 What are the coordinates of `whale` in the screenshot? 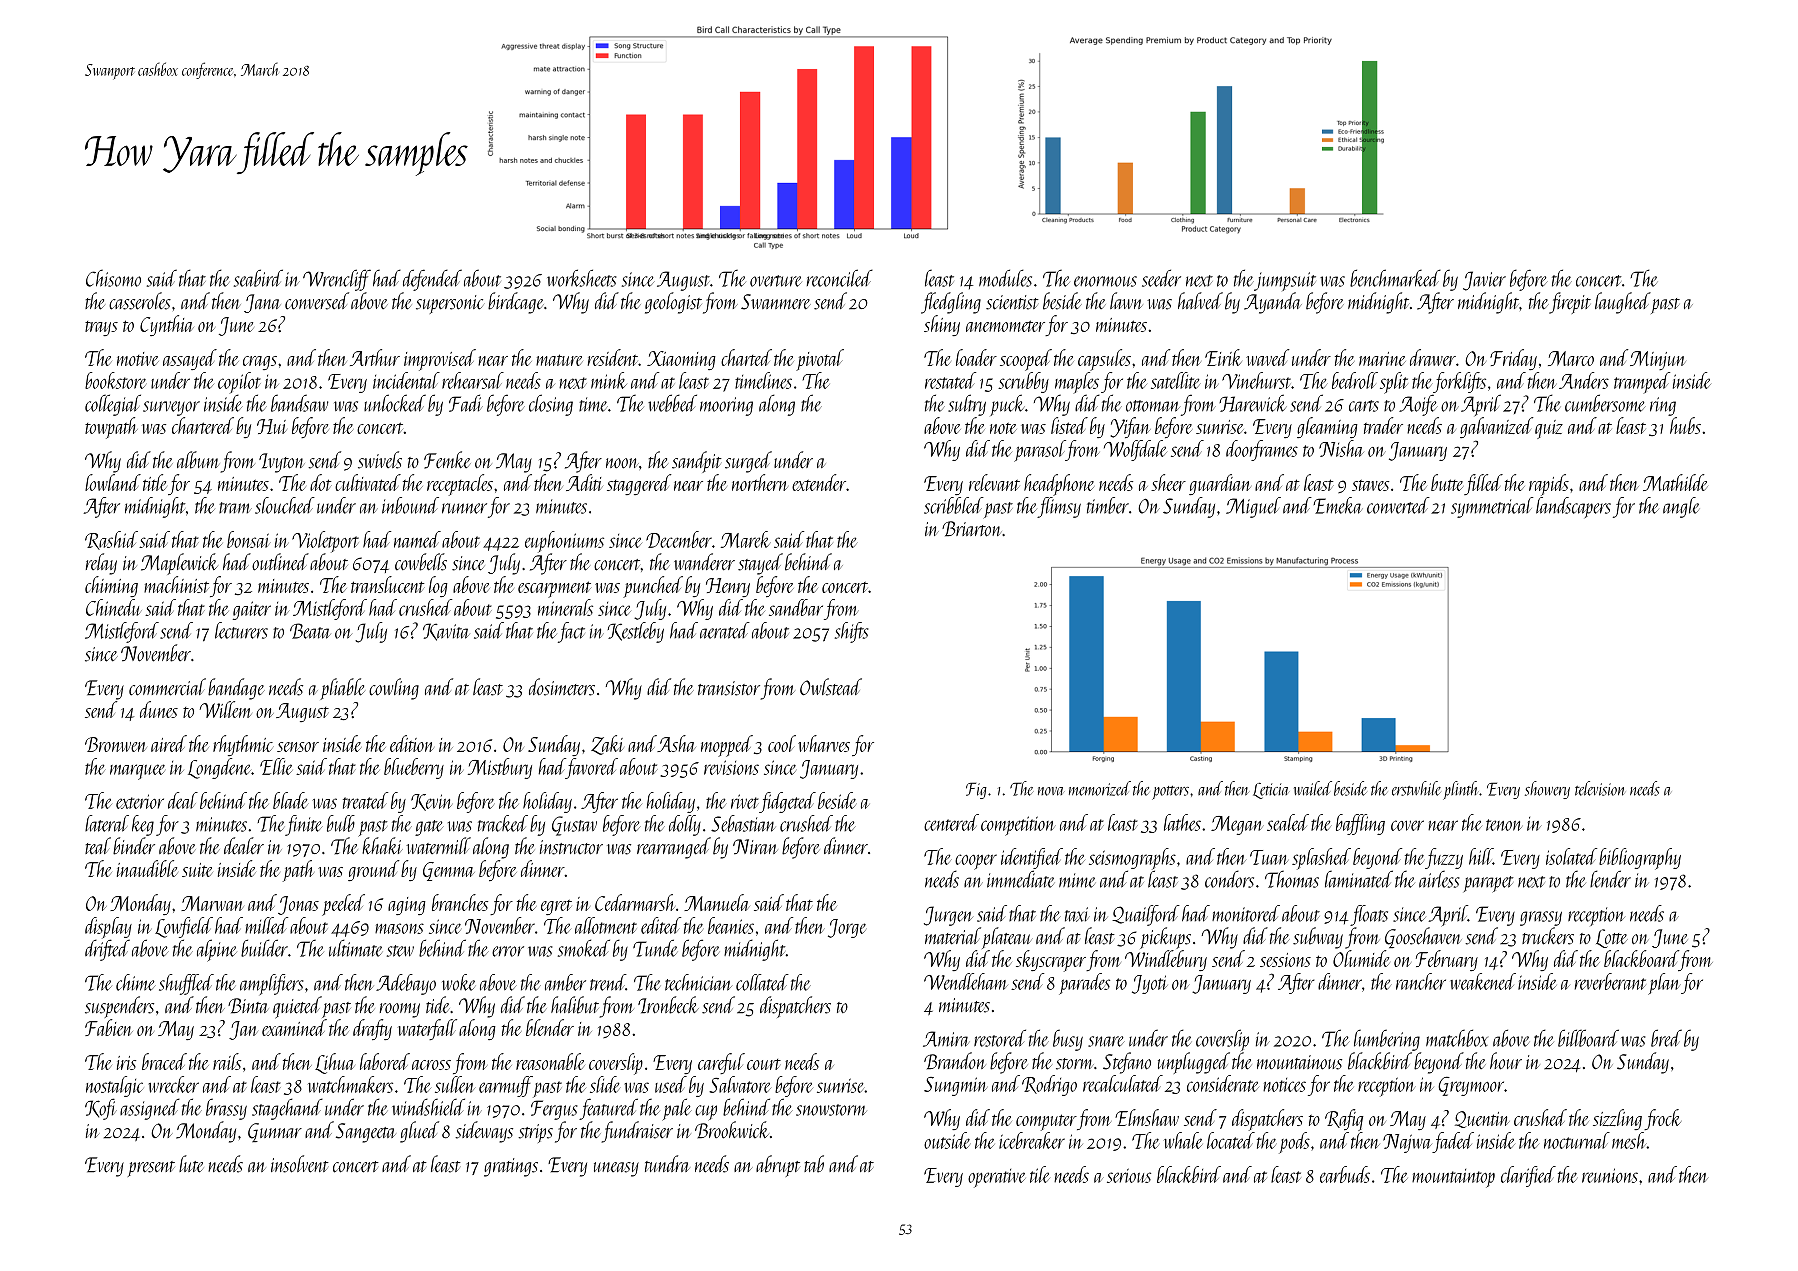 It's located at (1183, 1140).
